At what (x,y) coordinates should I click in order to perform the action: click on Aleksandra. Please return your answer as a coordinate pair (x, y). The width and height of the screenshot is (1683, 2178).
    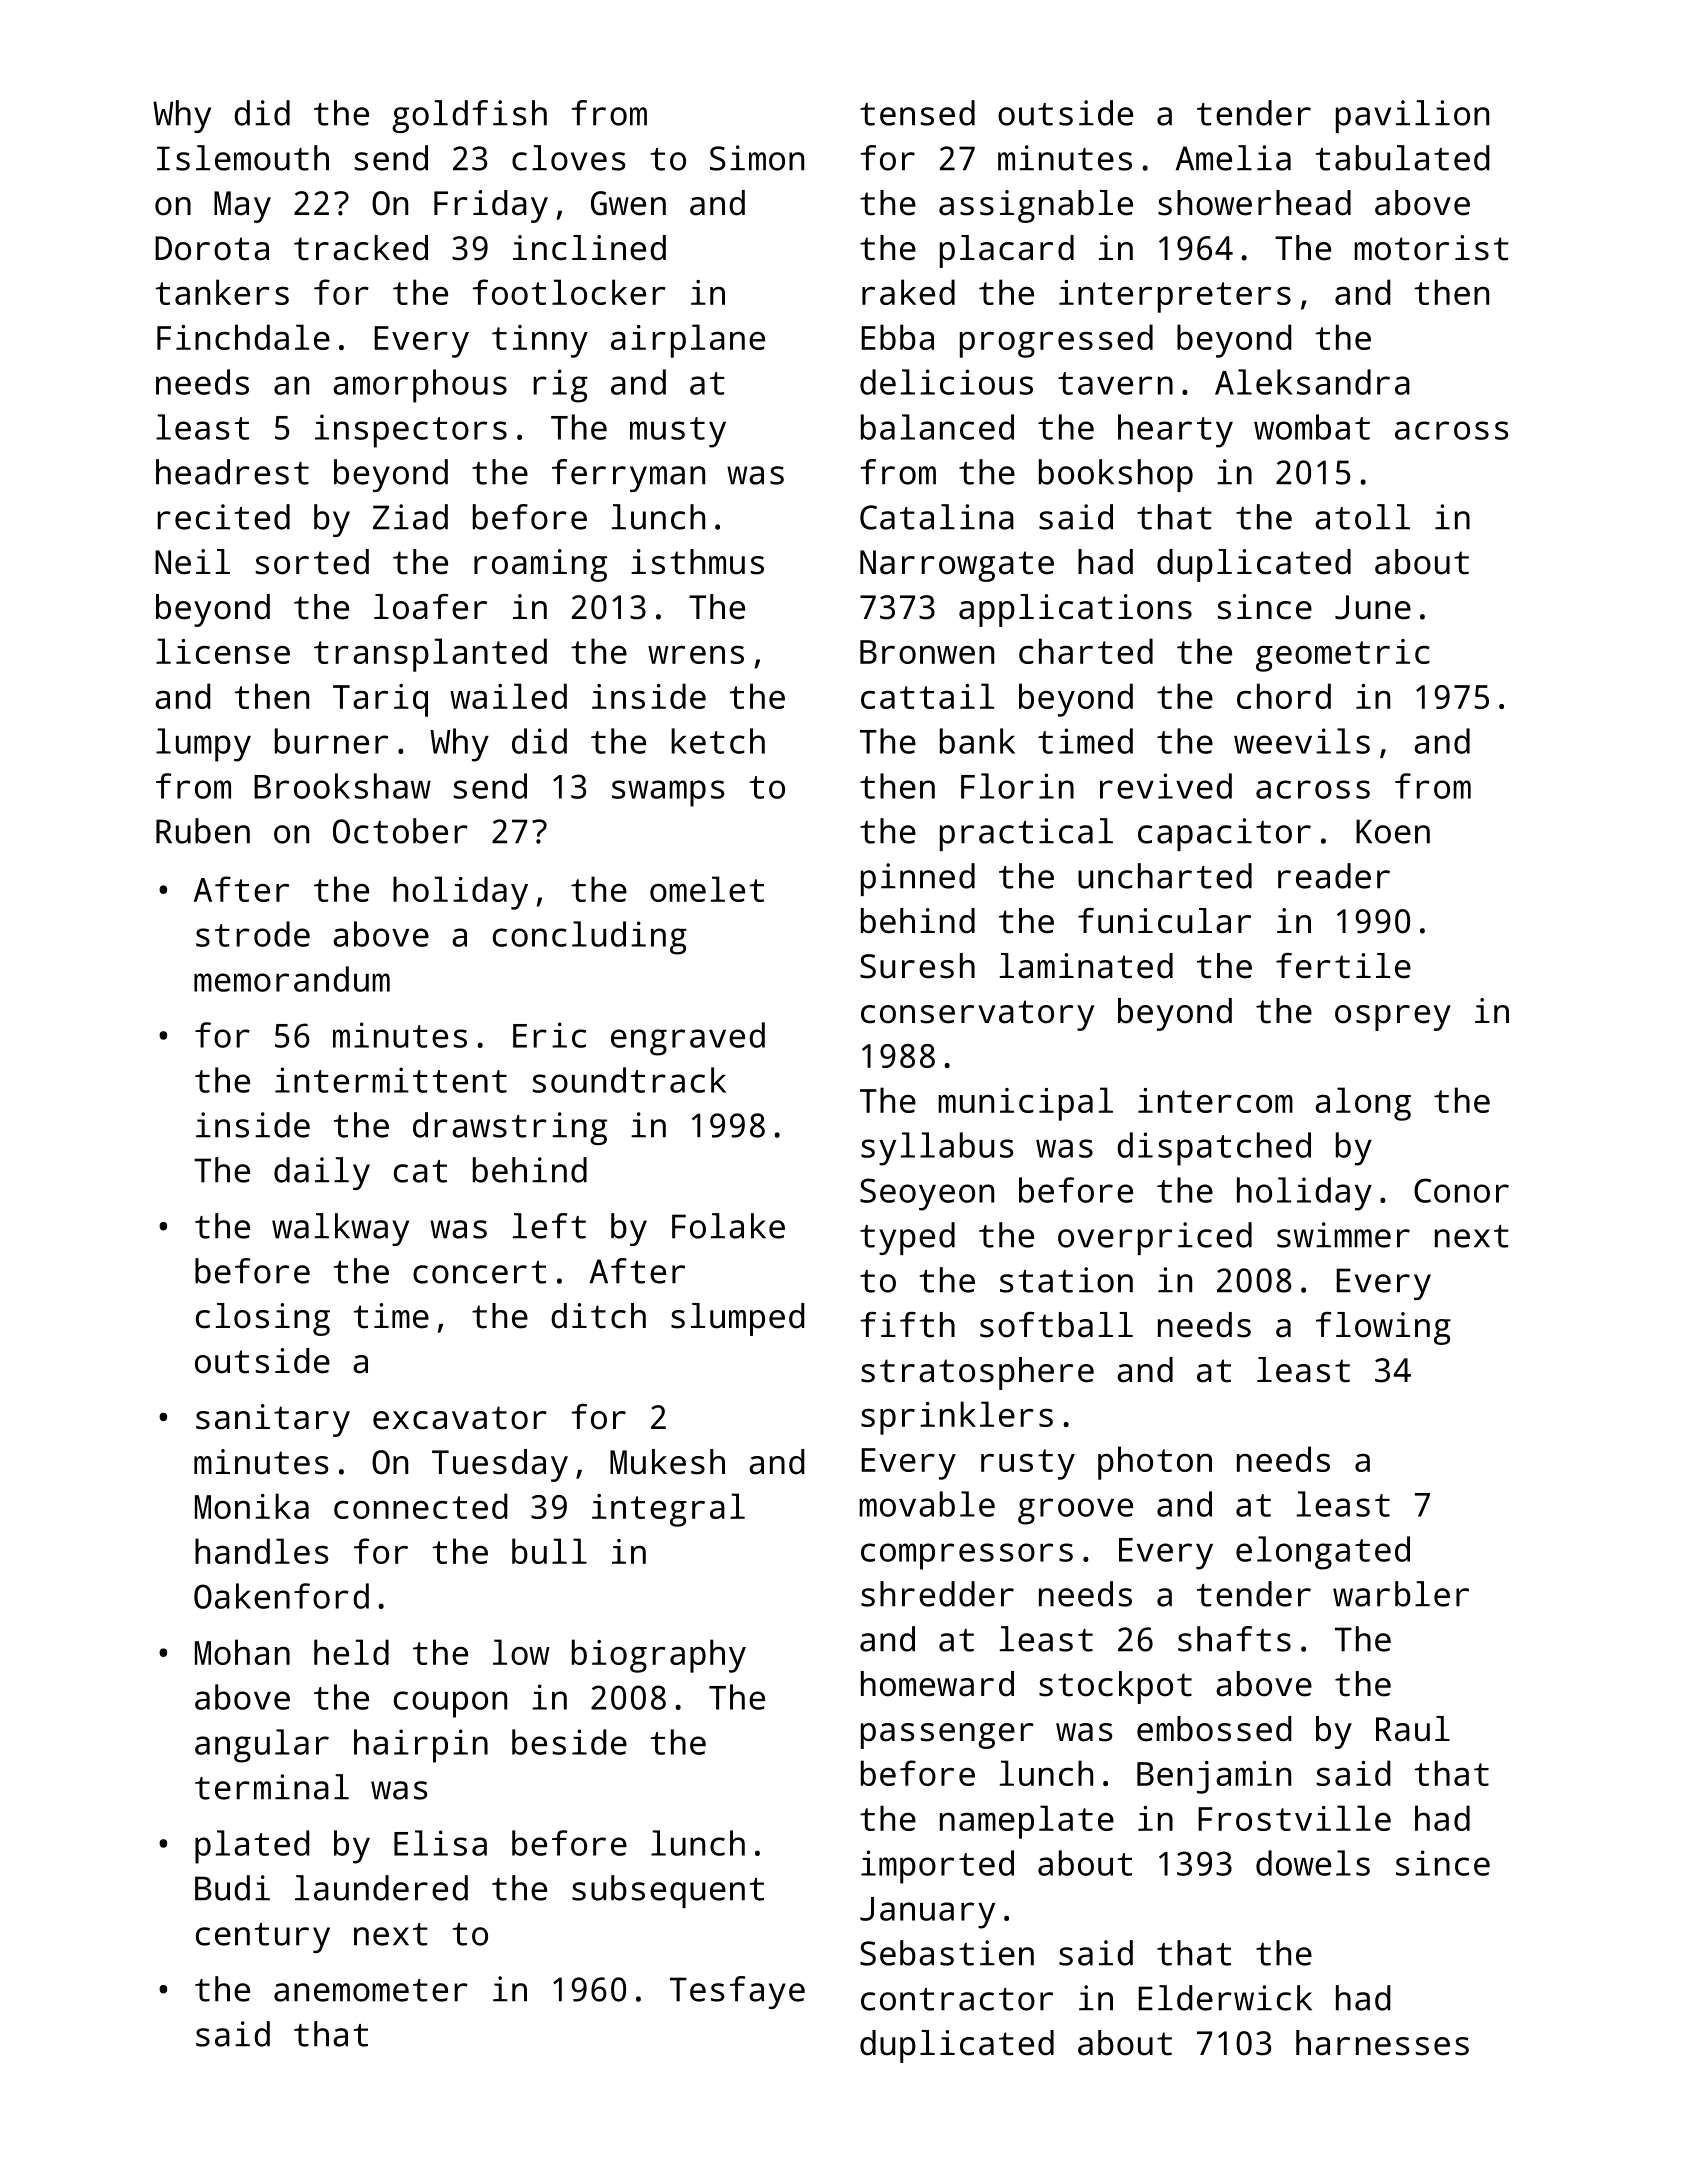
    Looking at the image, I should click on (1312, 382).
